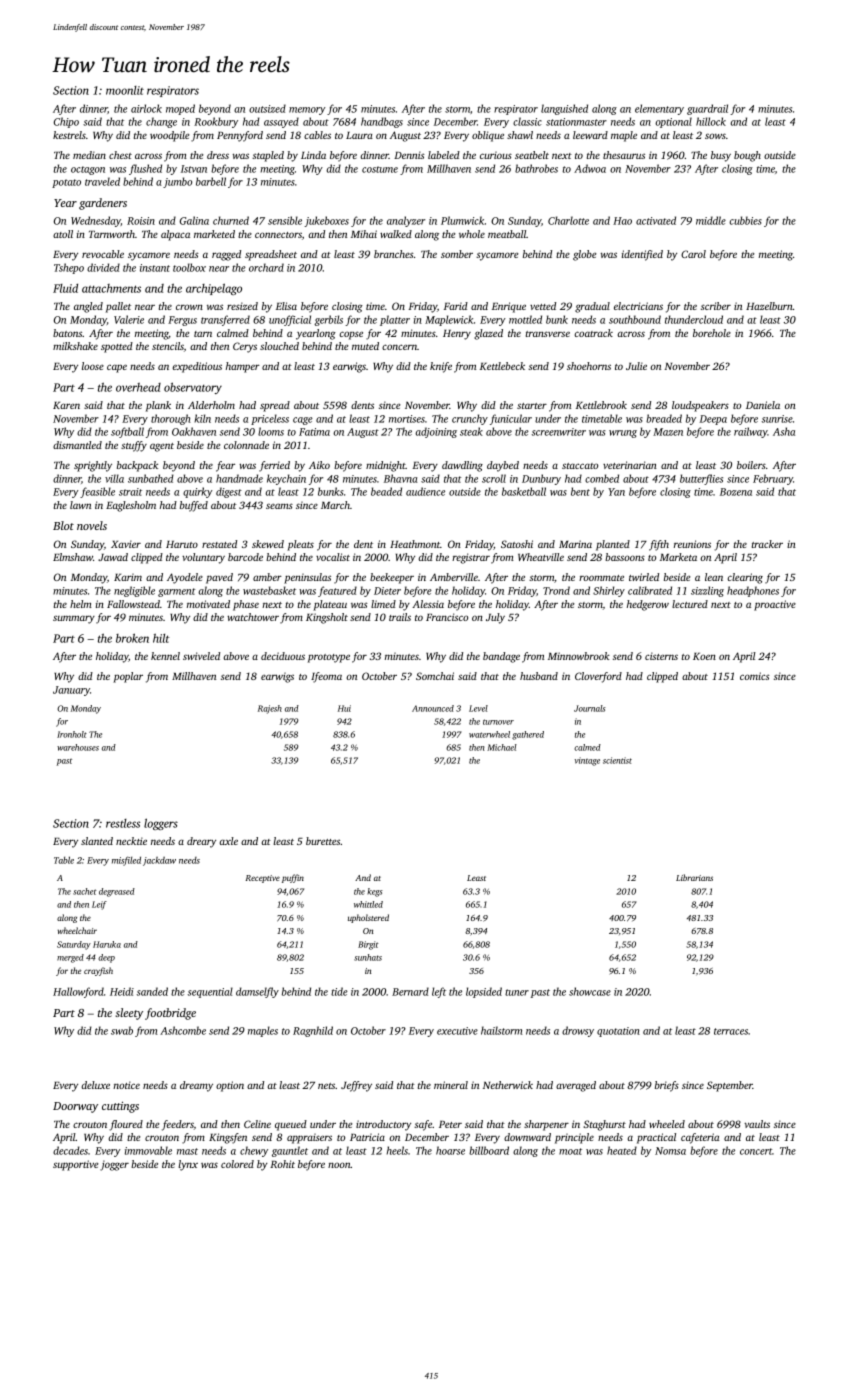 Image resolution: width=849 pixels, height=1400 pixels. Describe the element at coordinates (707, 109) in the document. I see `guardrail` at that location.
